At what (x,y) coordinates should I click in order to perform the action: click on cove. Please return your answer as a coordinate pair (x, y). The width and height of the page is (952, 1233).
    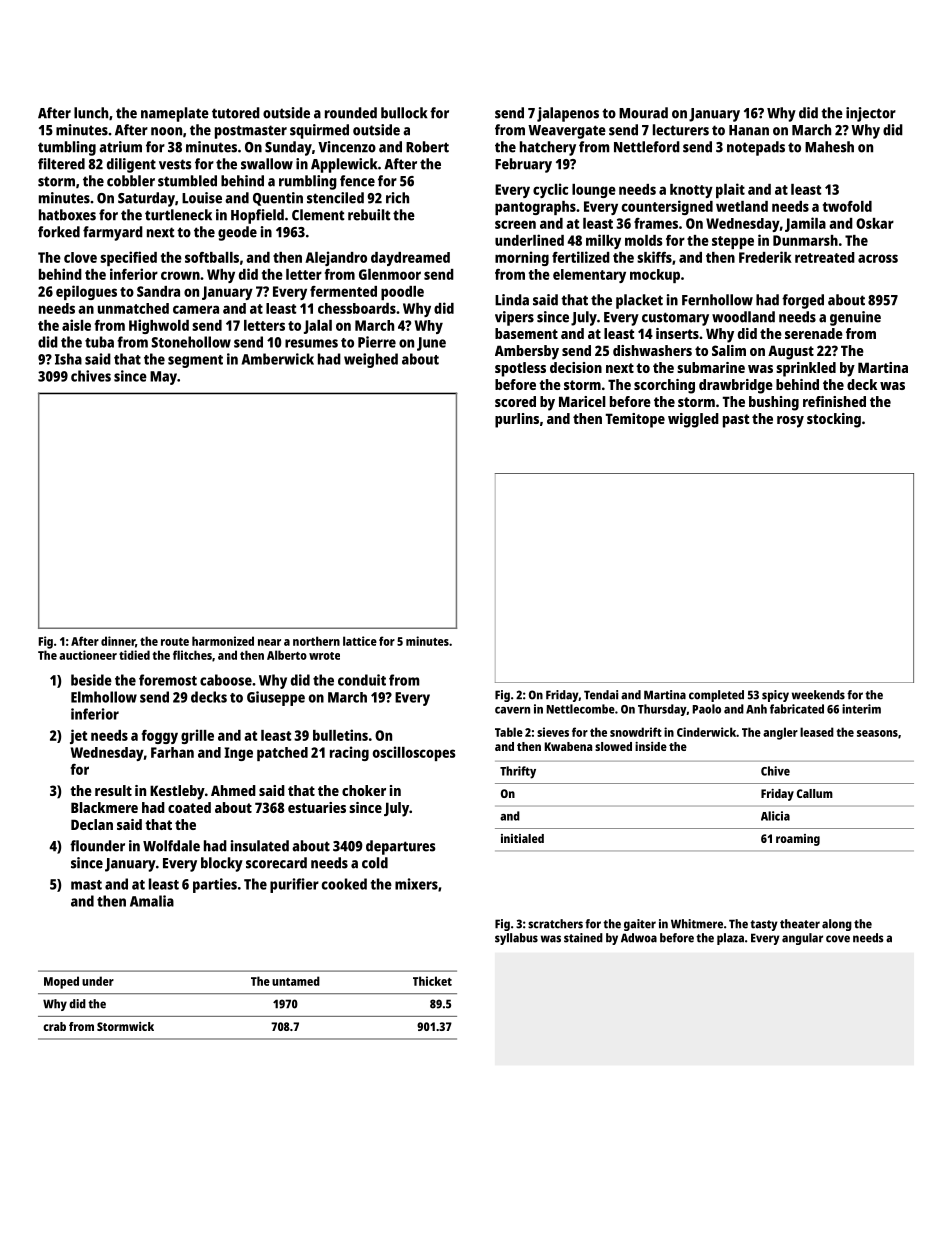
    Looking at the image, I should click on (838, 939).
